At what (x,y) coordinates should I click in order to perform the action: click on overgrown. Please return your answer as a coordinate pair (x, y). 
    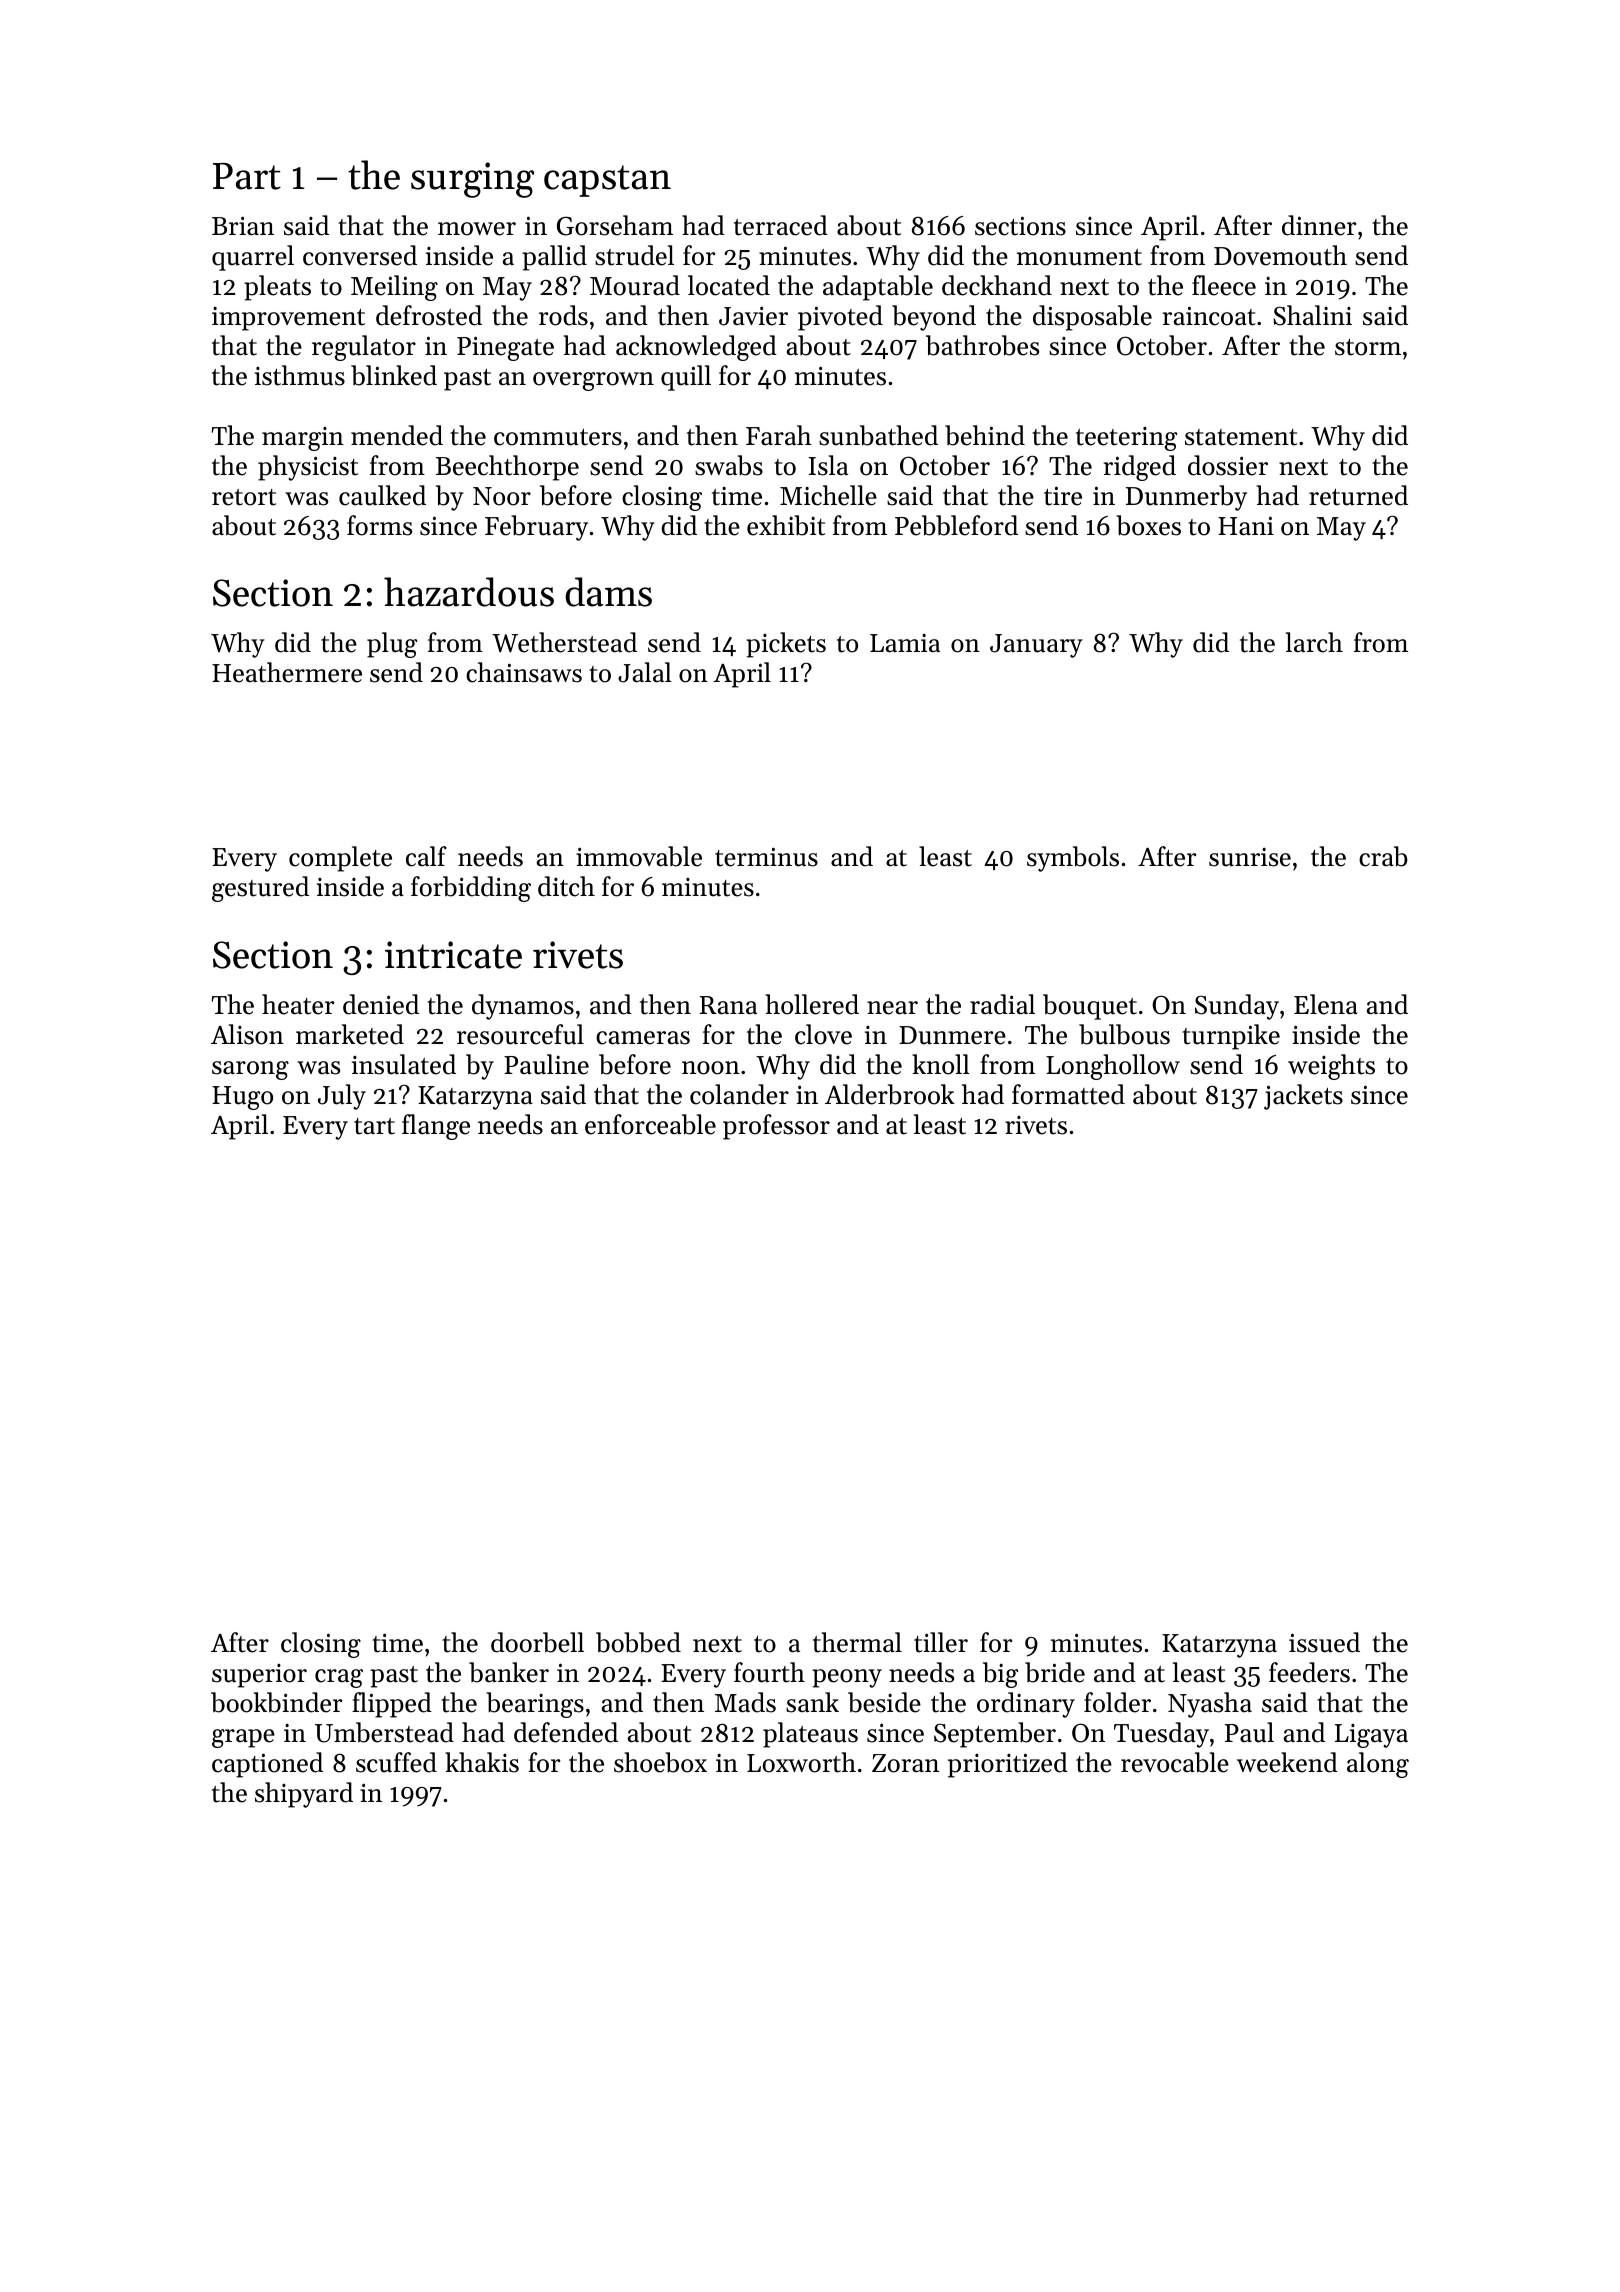
    Looking at the image, I should click on (593, 381).
